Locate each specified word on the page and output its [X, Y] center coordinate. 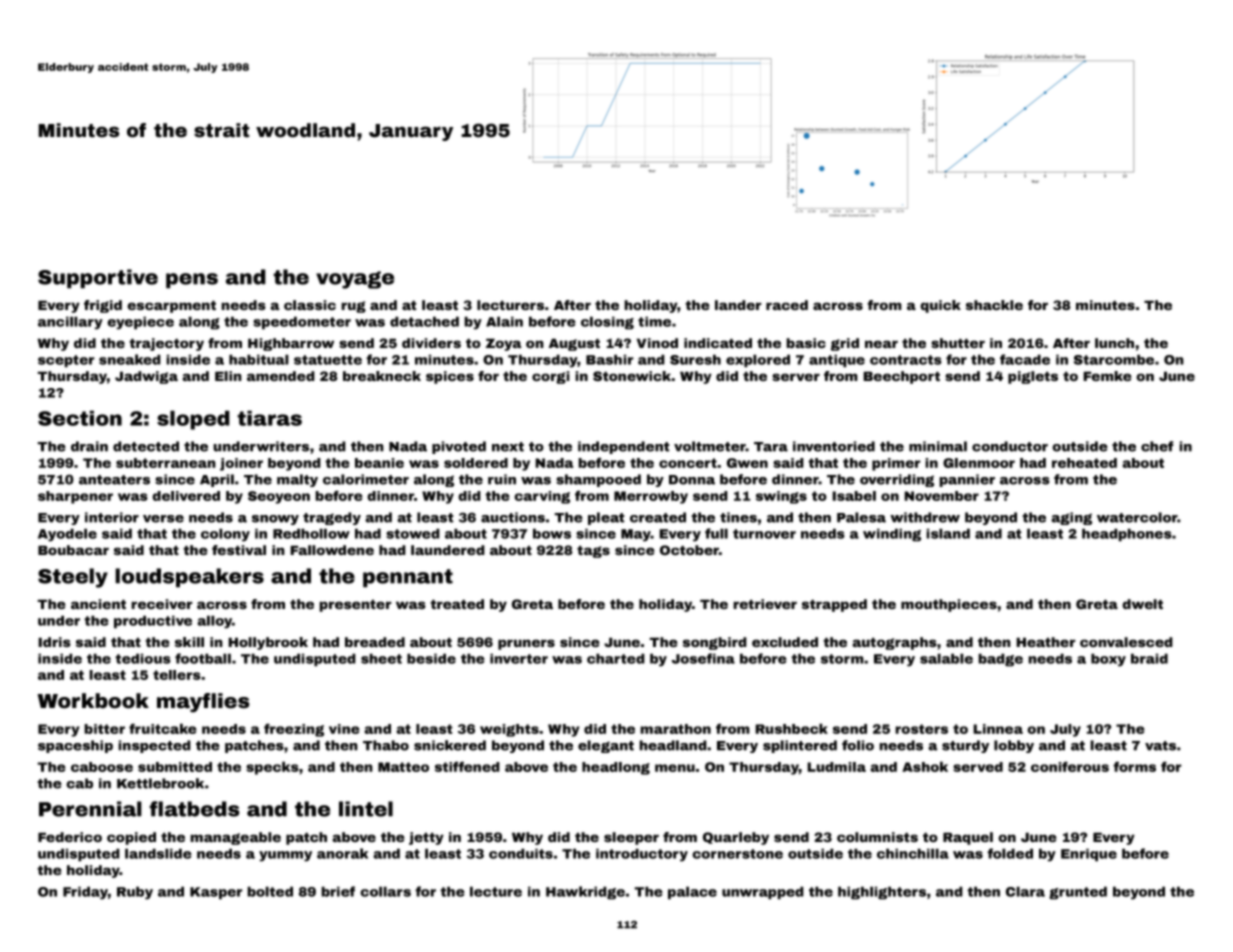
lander [738, 305]
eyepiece [140, 323]
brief [338, 891]
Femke [1107, 376]
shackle [994, 305]
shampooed [598, 480]
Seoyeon [279, 497]
